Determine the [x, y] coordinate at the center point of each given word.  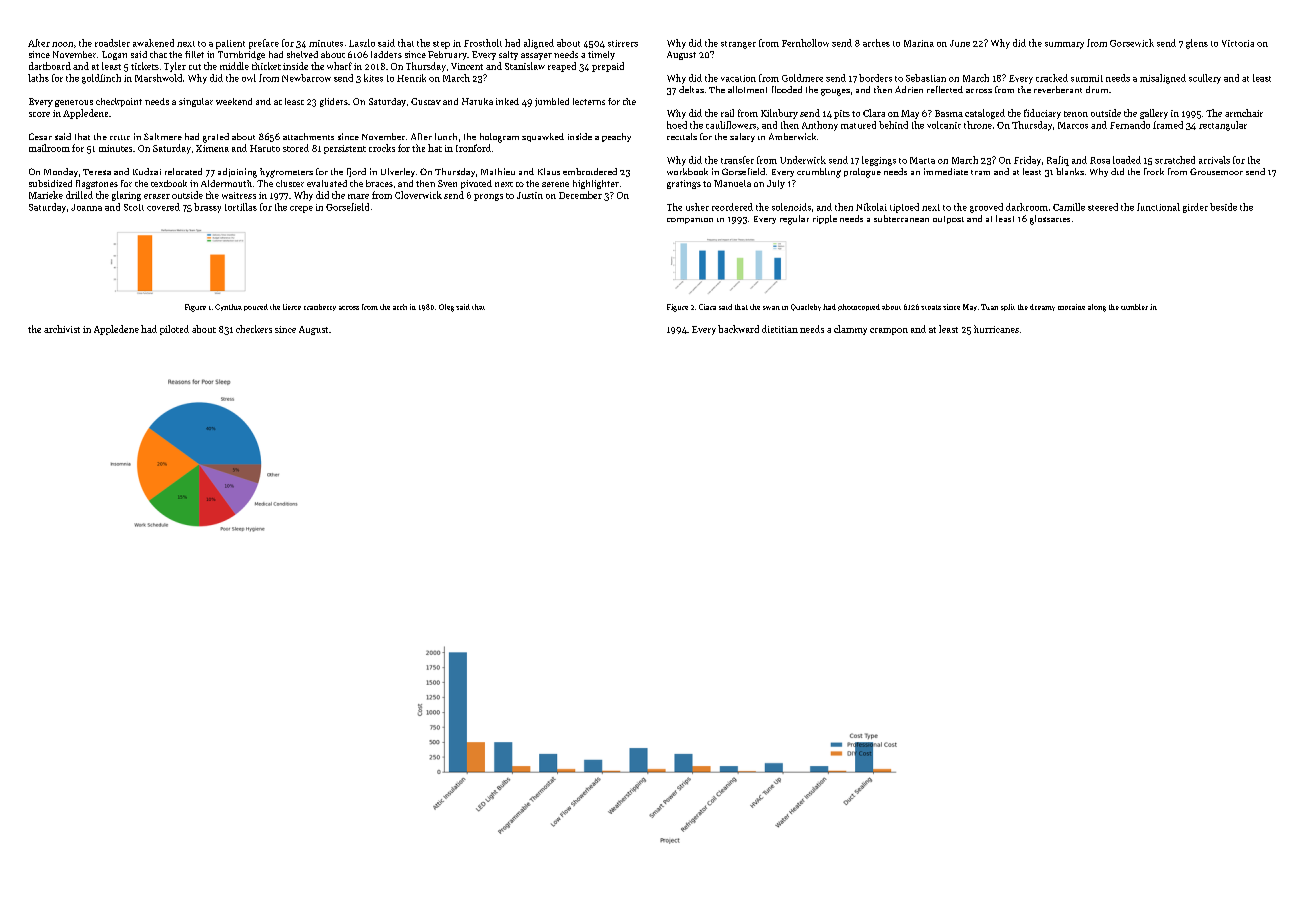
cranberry [320, 307]
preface [264, 44]
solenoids [791, 207]
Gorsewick [1132, 43]
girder [1195, 208]
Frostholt [483, 43]
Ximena [212, 148]
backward [738, 329]
